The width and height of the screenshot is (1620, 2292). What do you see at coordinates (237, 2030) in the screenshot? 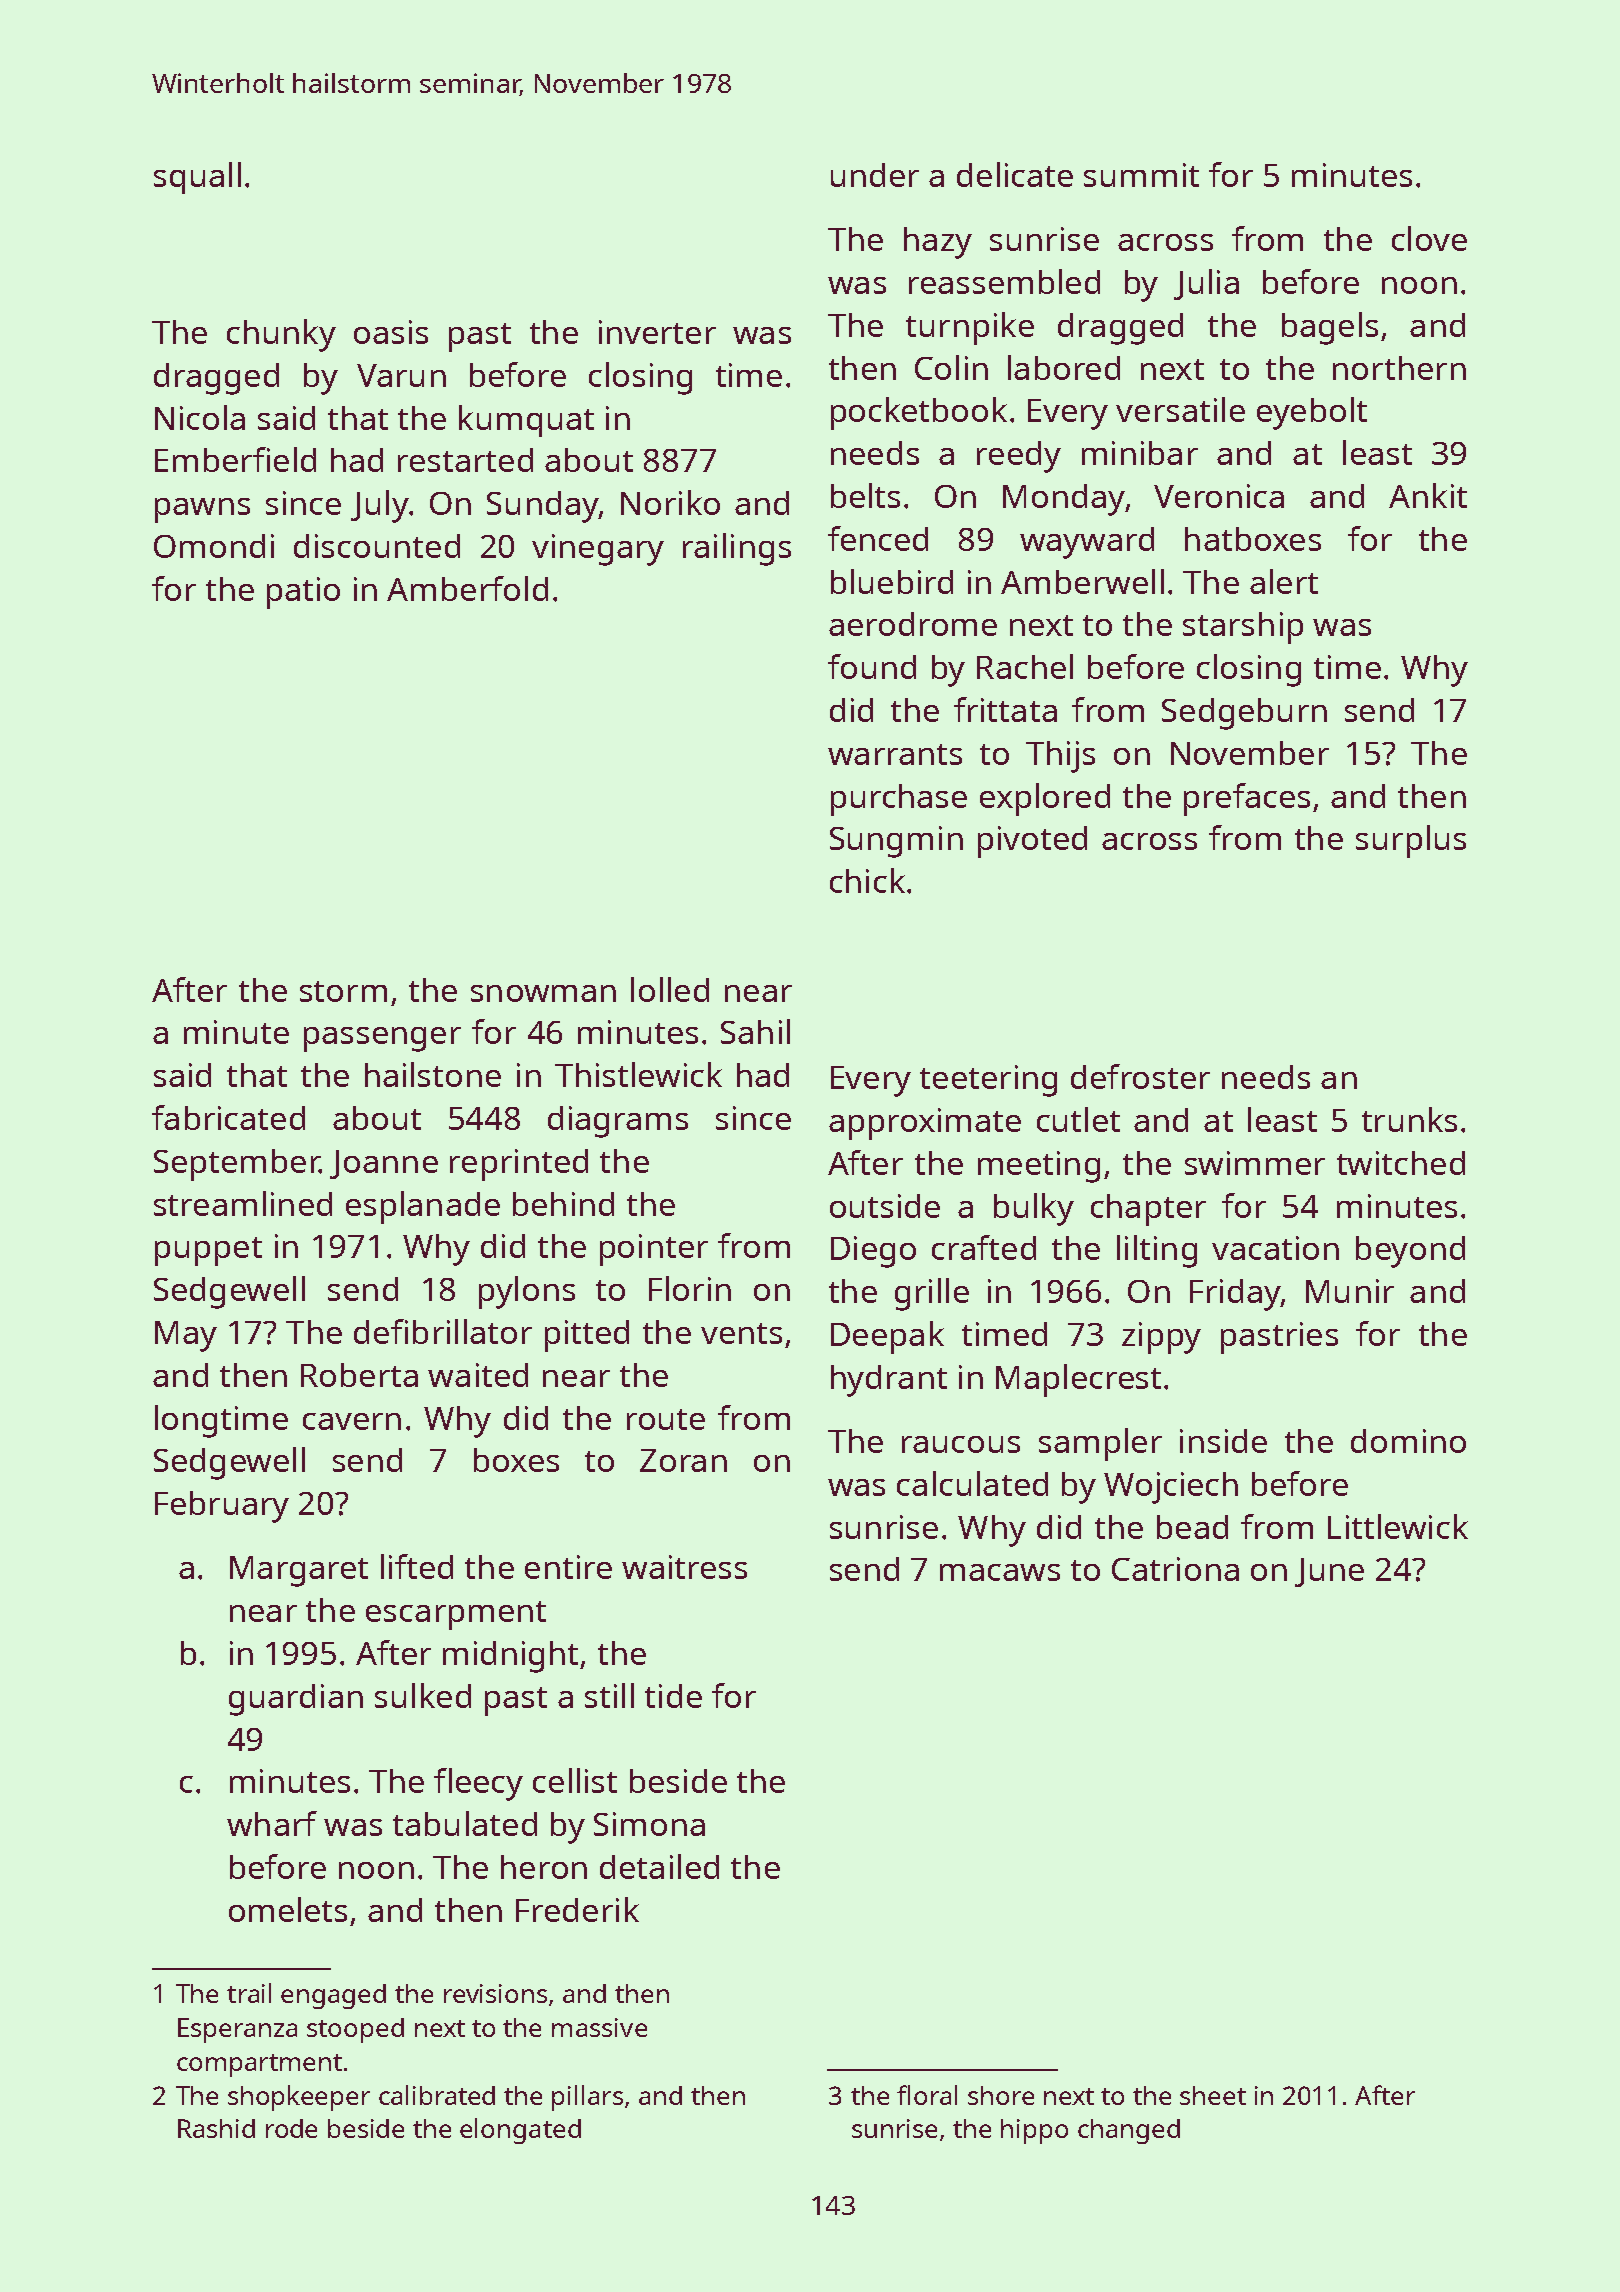
I see `Esperanza` at bounding box center [237, 2030].
